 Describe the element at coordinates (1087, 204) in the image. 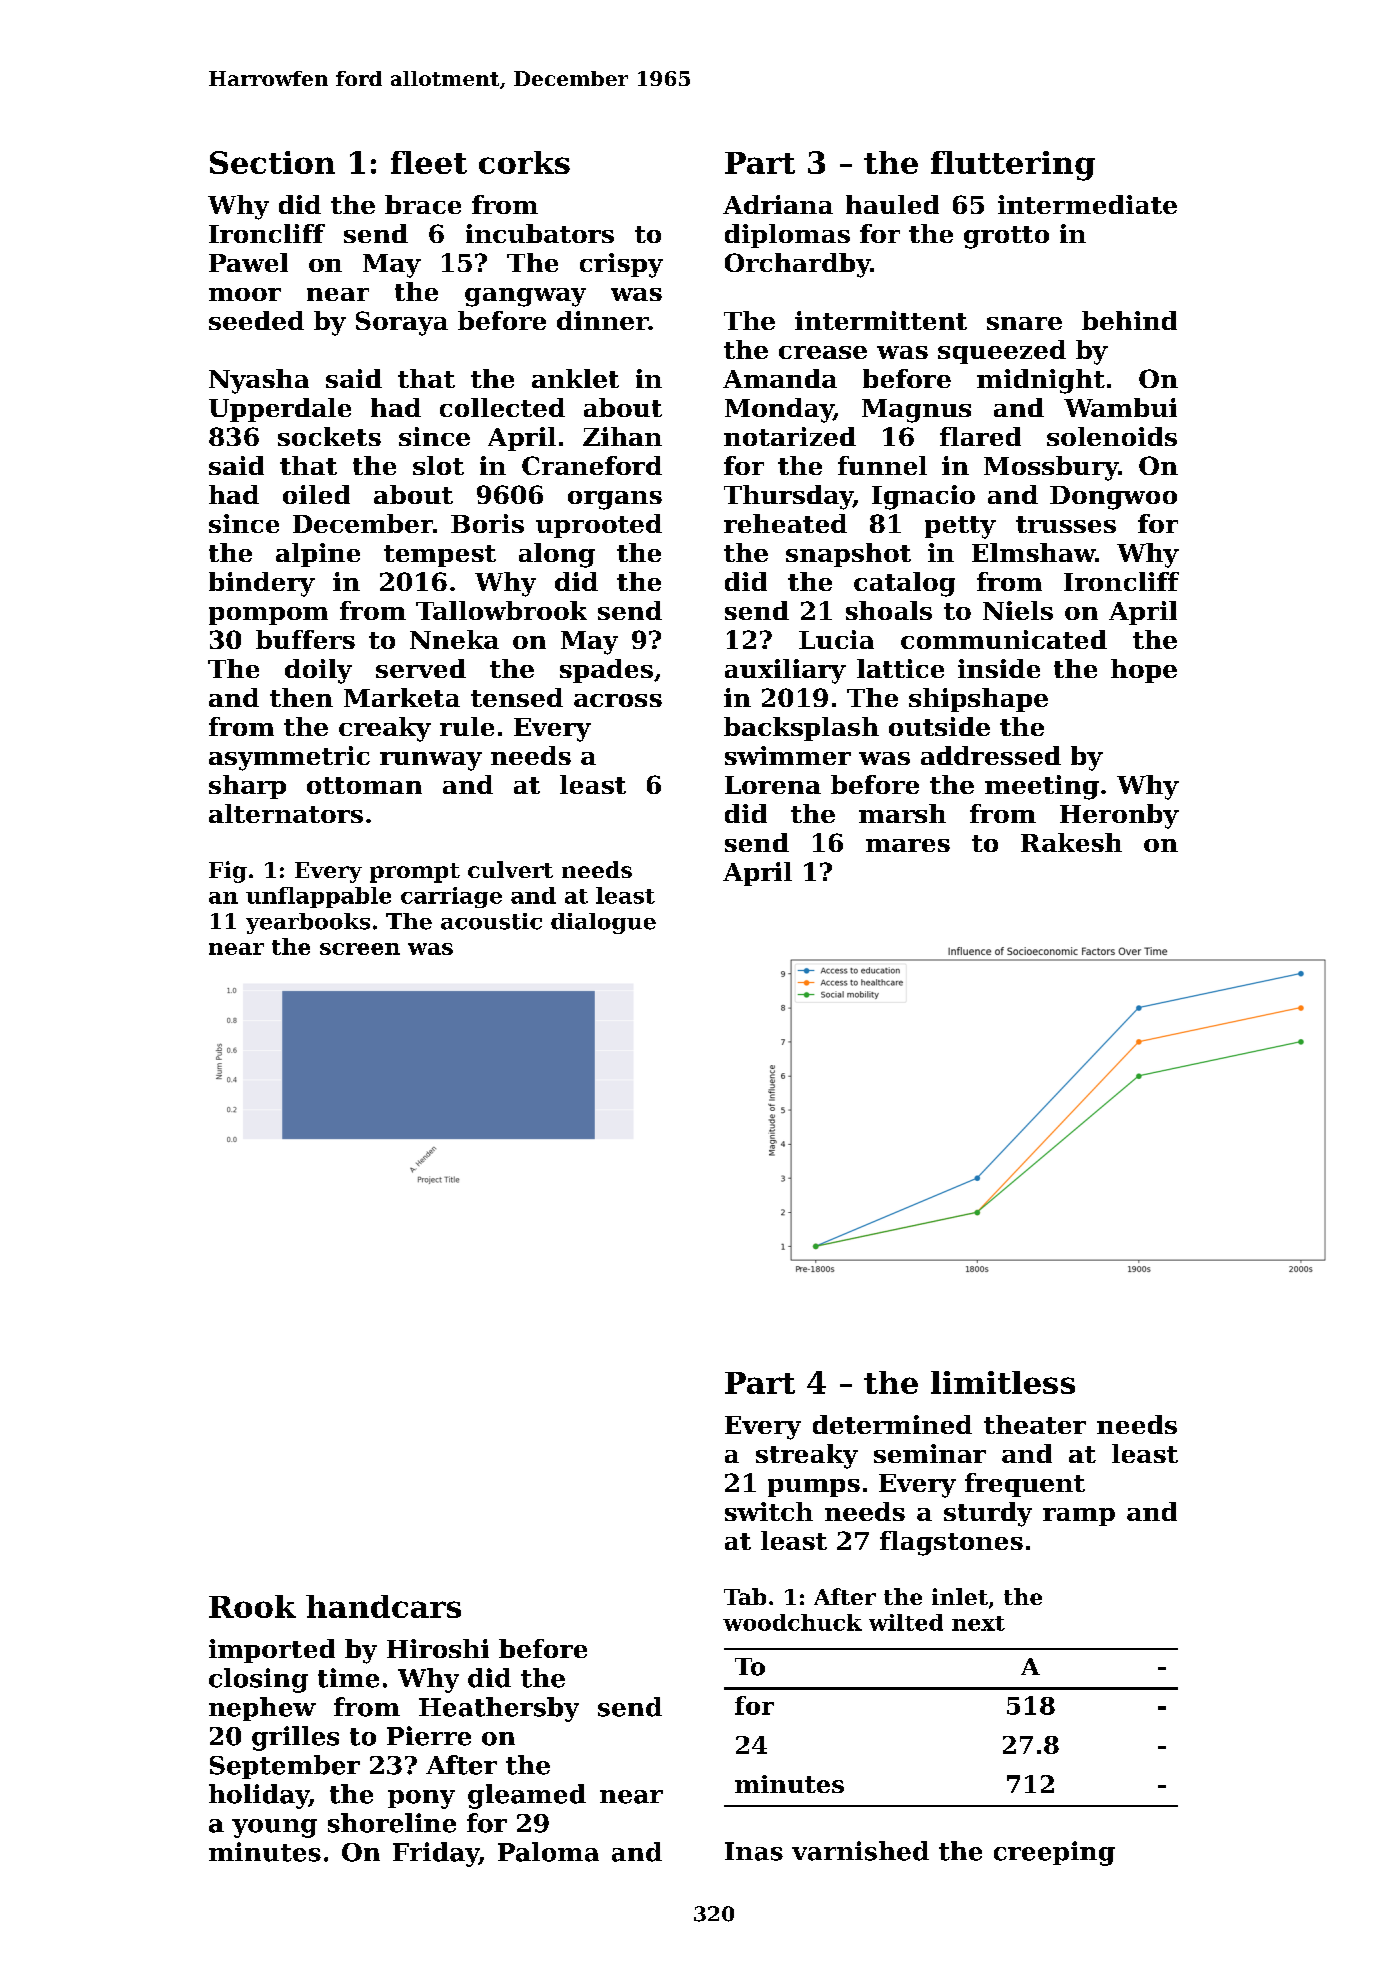

I see `intermediate` at that location.
